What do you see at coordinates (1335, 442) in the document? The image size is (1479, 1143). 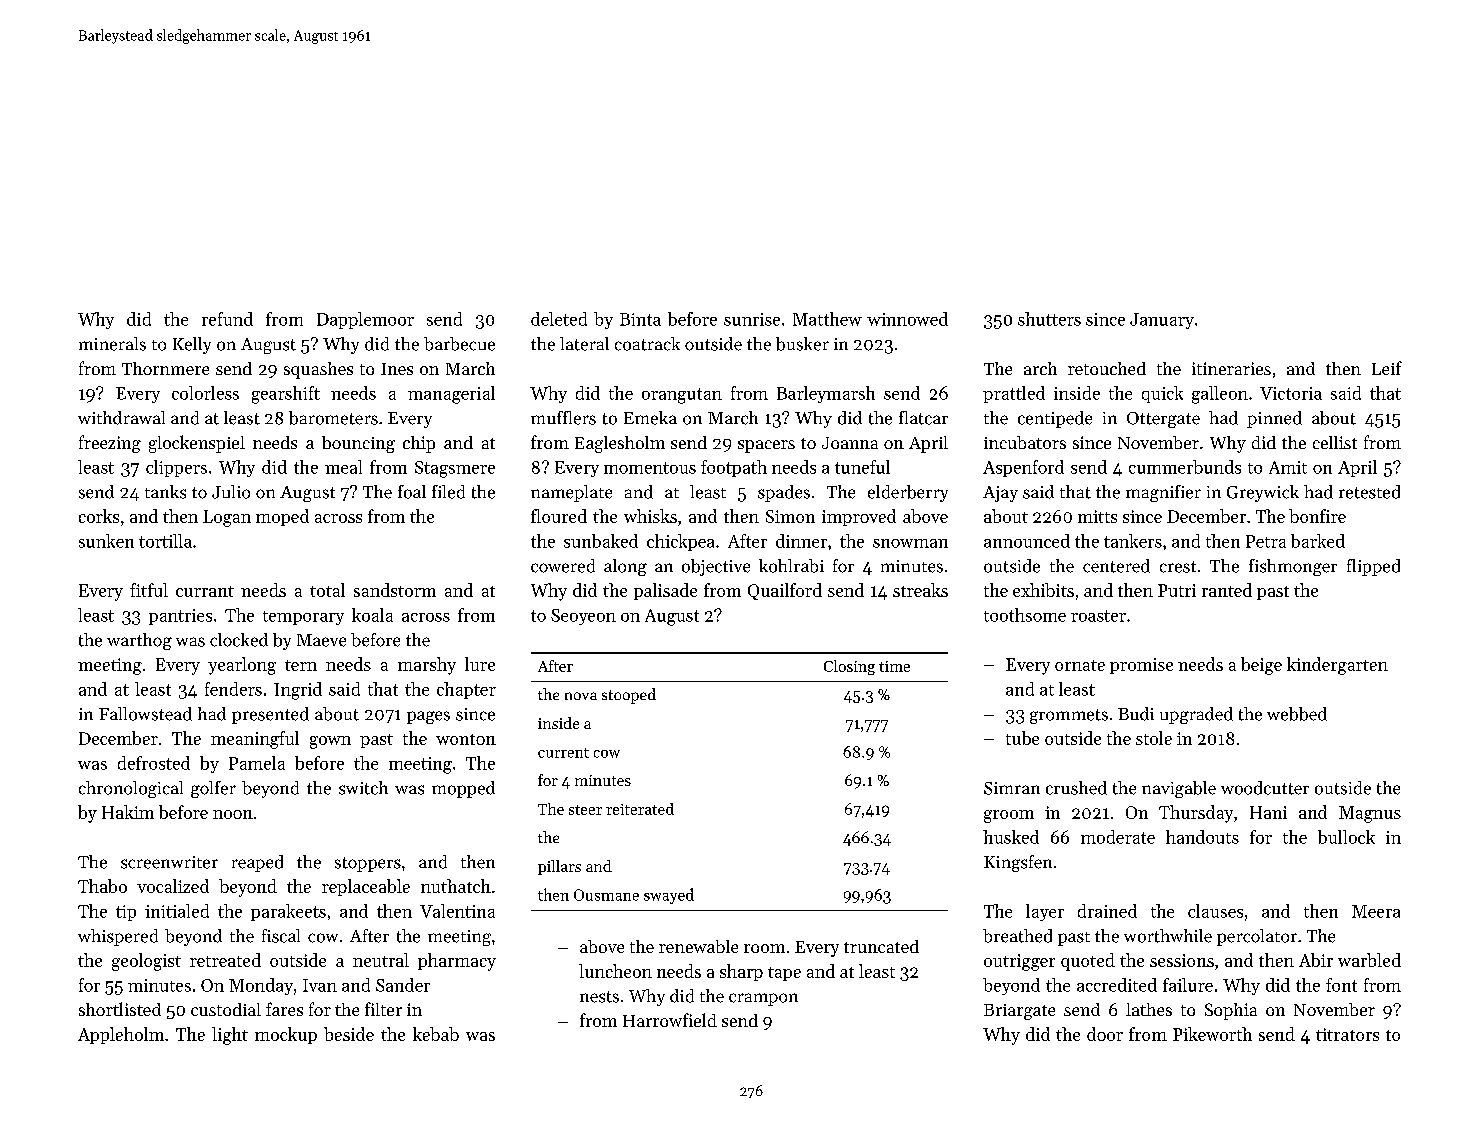 I see `cellist` at bounding box center [1335, 442].
